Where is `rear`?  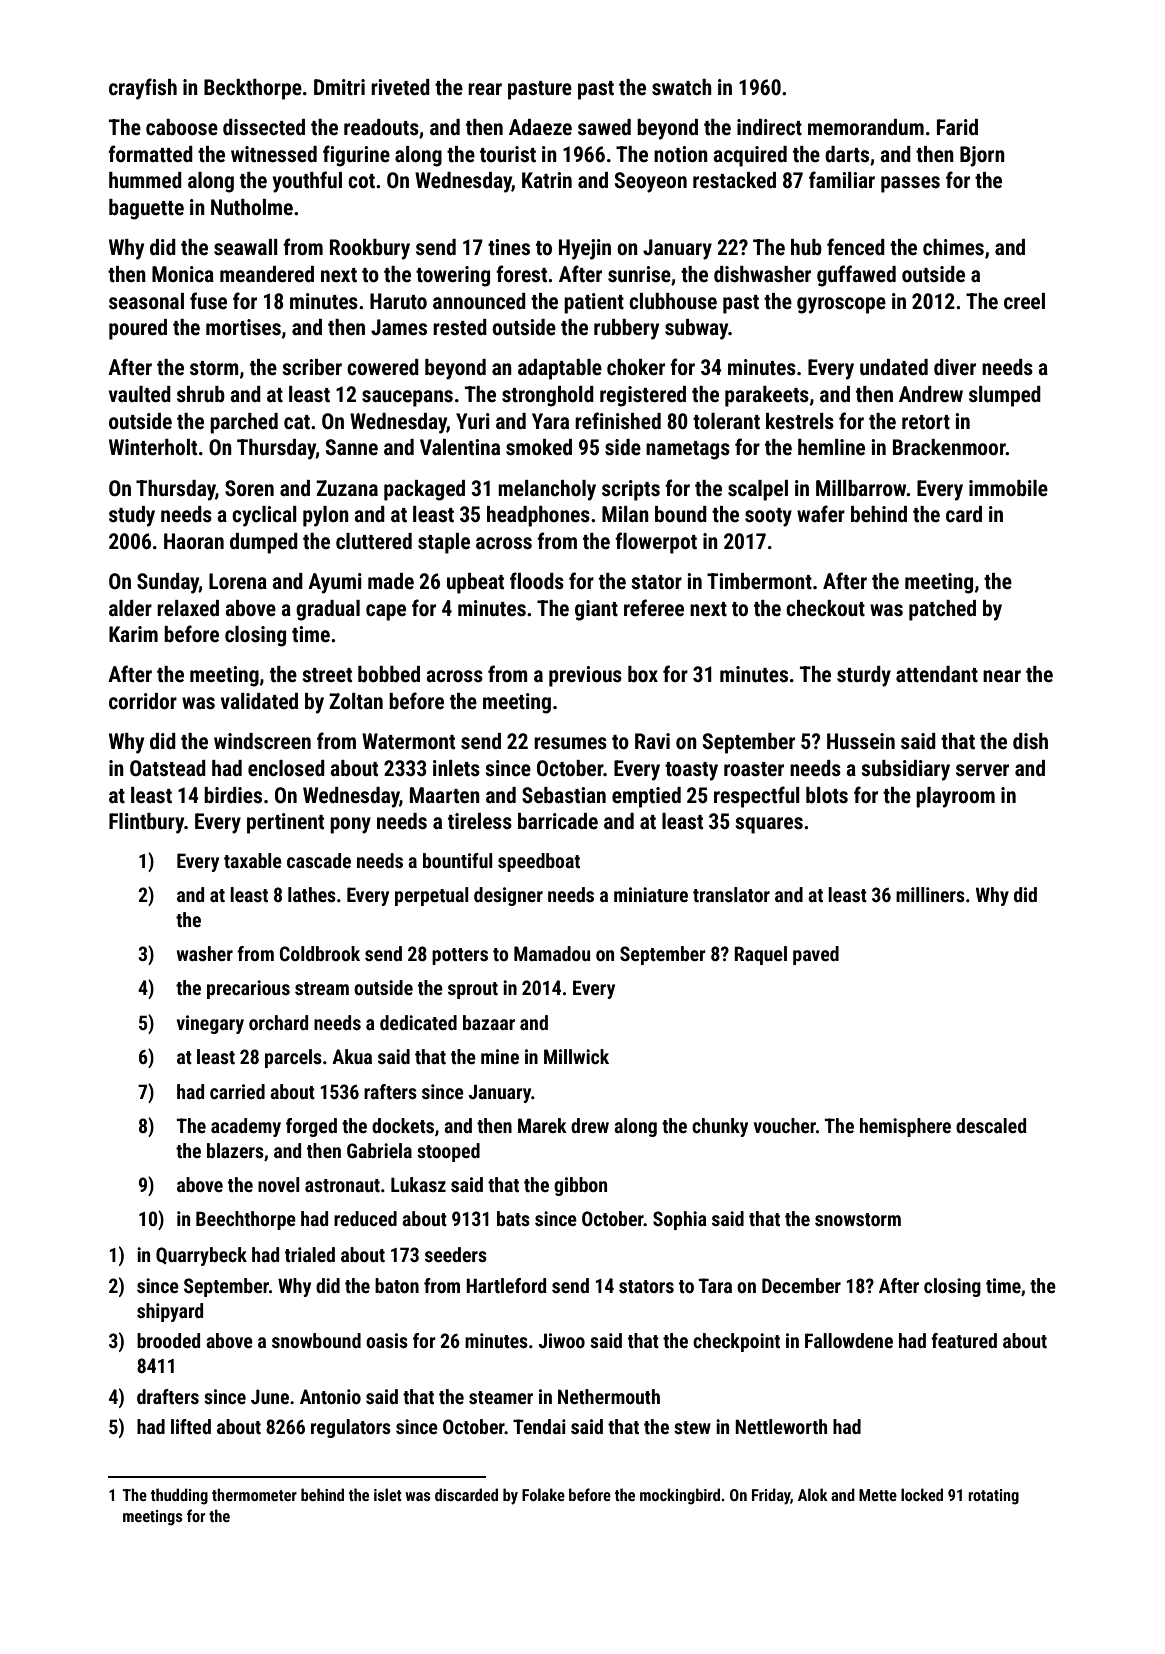
rear is located at coordinates (485, 89).
